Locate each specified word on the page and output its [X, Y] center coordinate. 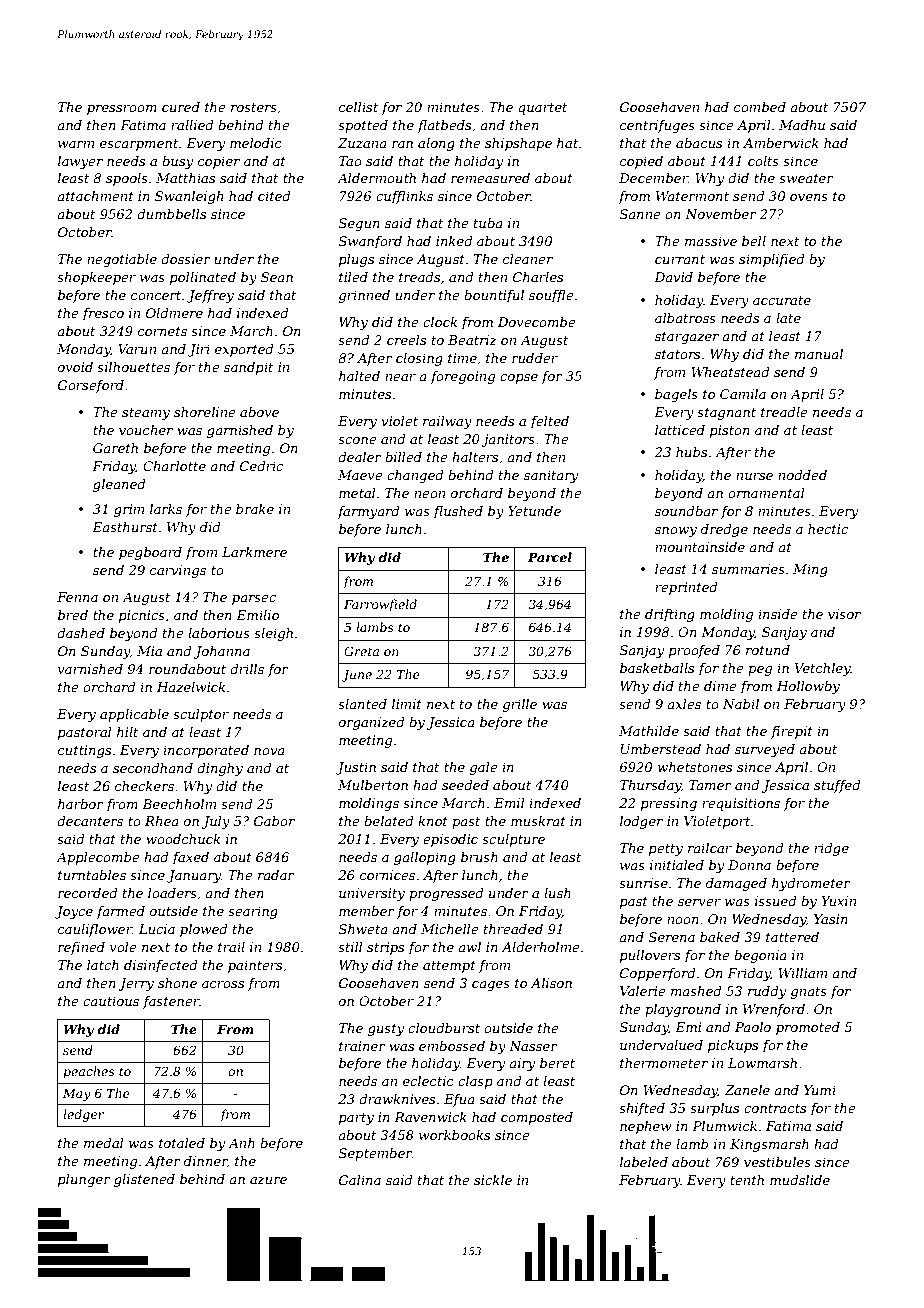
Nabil [741, 704]
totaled [182, 1143]
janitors [508, 440]
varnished [90, 669]
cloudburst [444, 1028]
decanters [90, 821]
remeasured [490, 178]
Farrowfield [380, 605]
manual [819, 354]
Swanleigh [189, 197]
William [802, 973]
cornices [387, 875]
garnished [240, 431]
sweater [806, 178]
